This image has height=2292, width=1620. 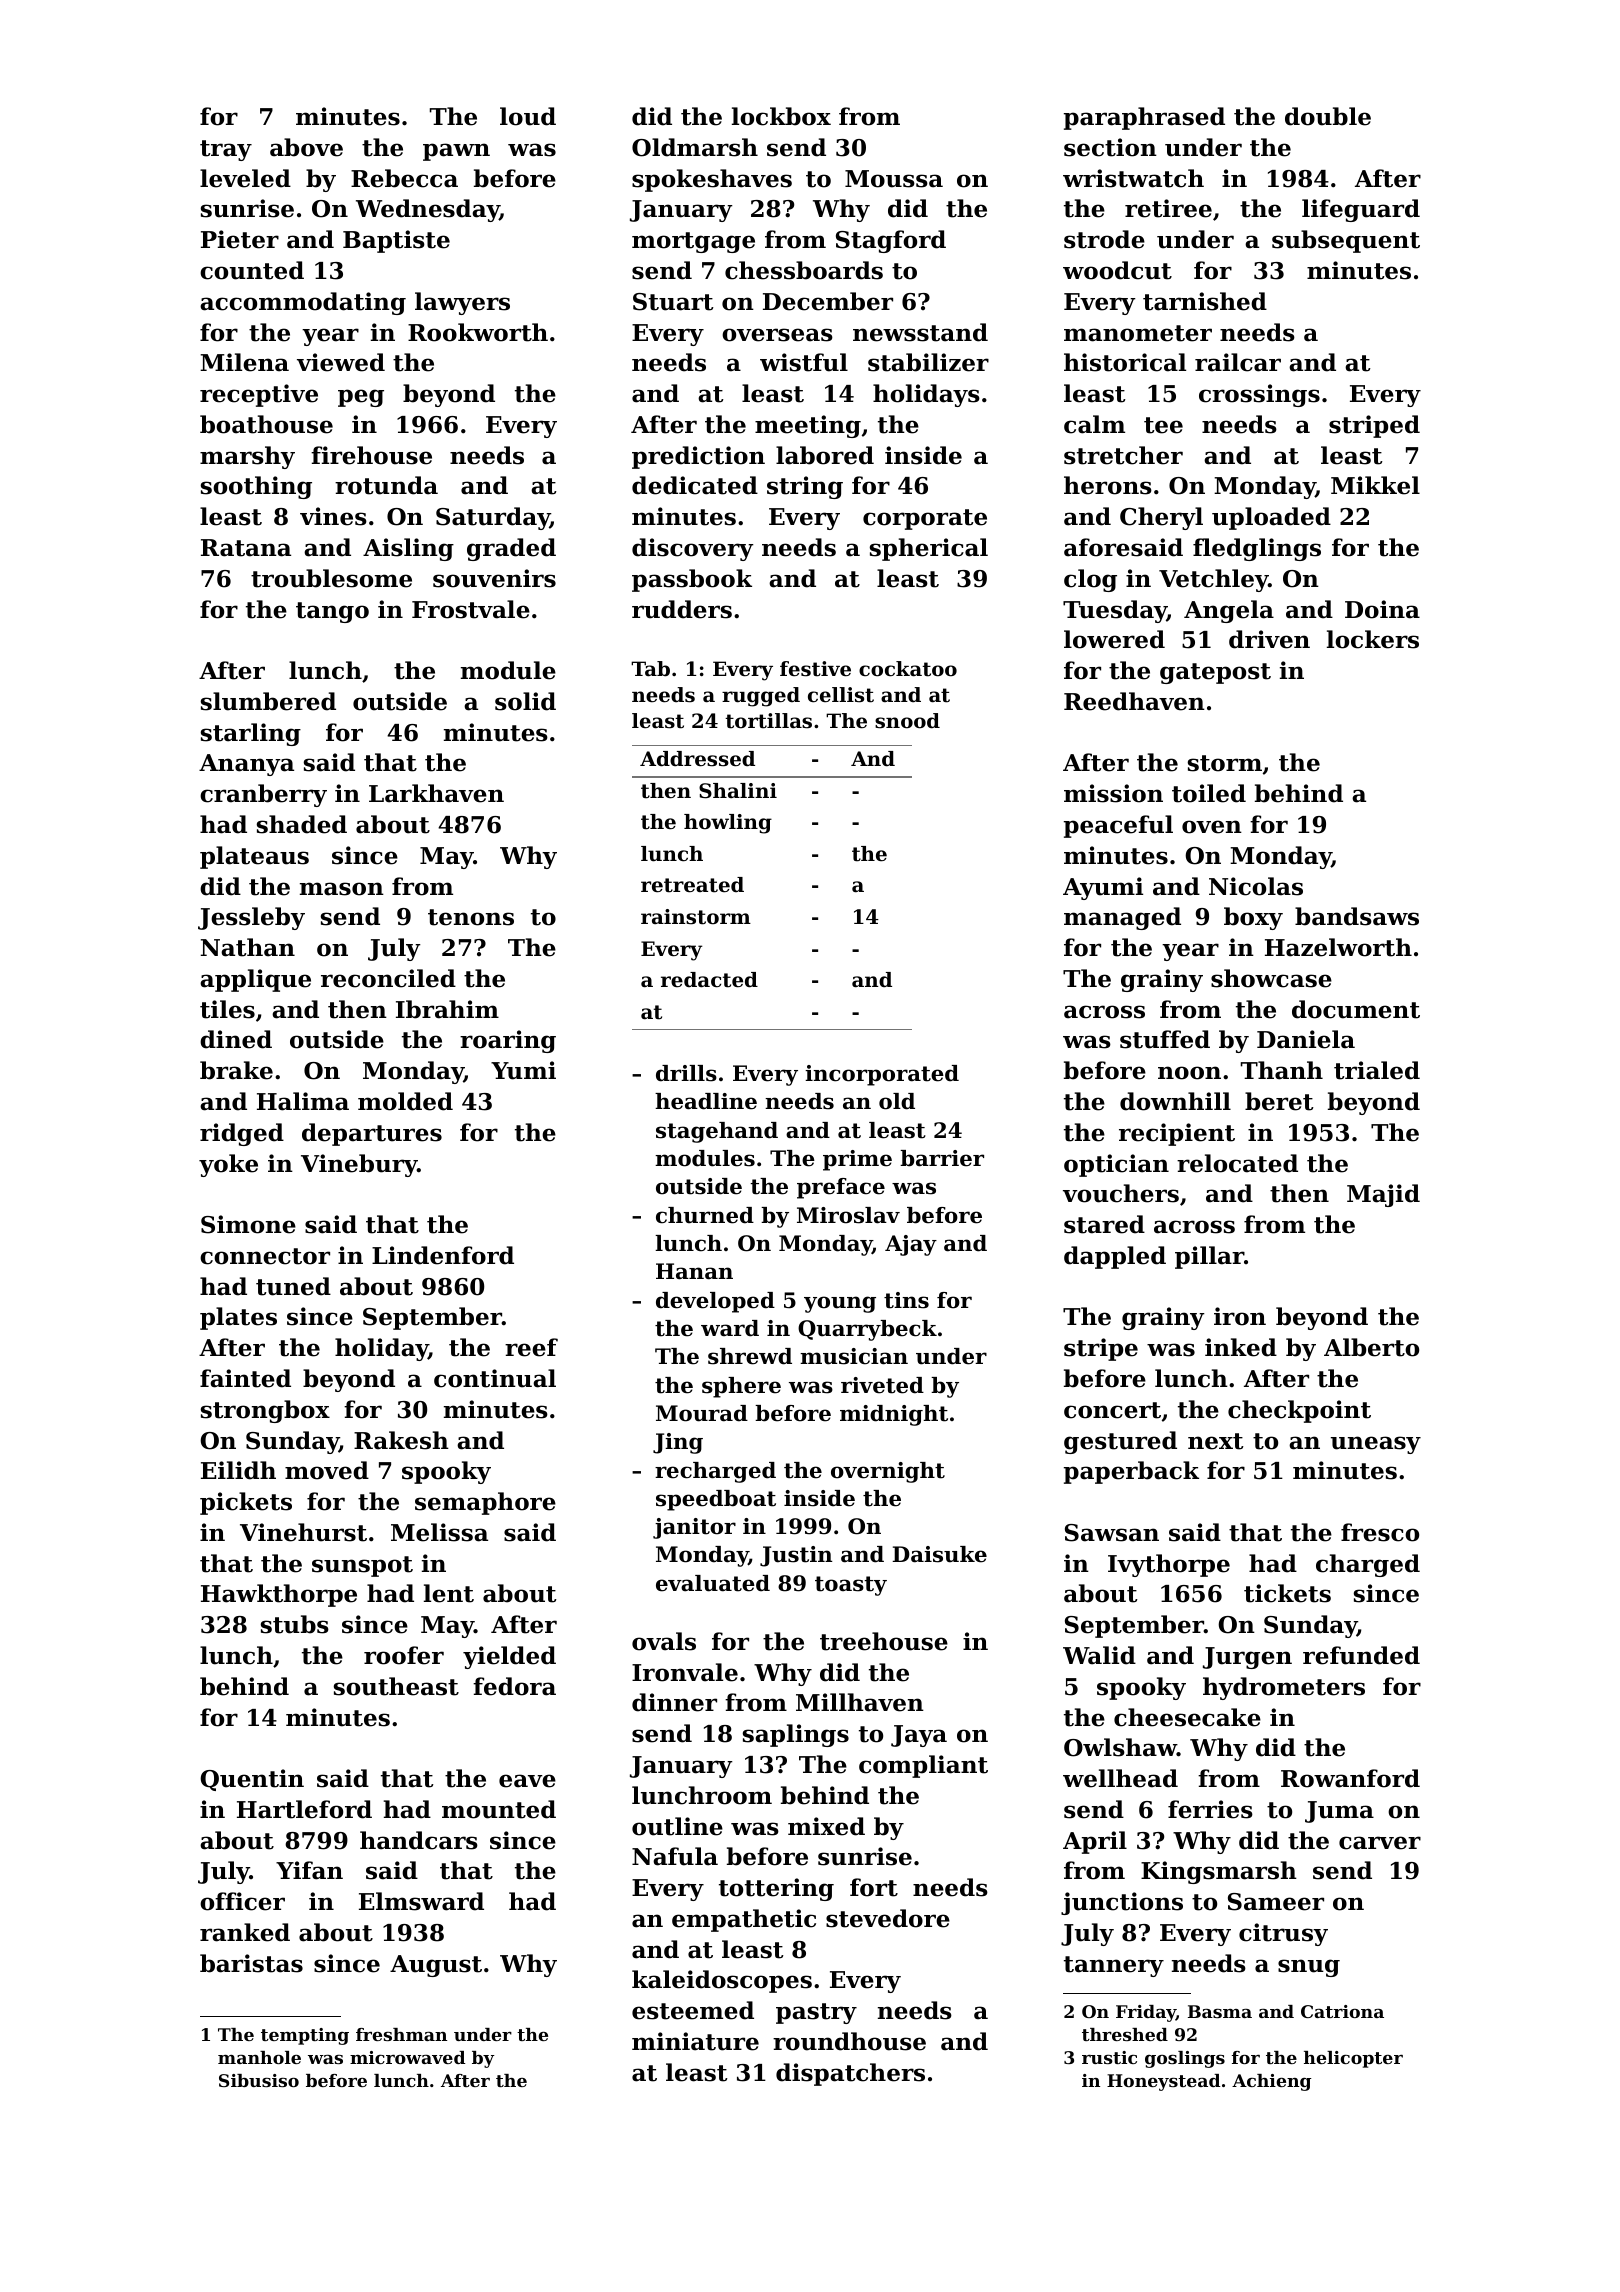 I want to click on tray, so click(x=226, y=150).
